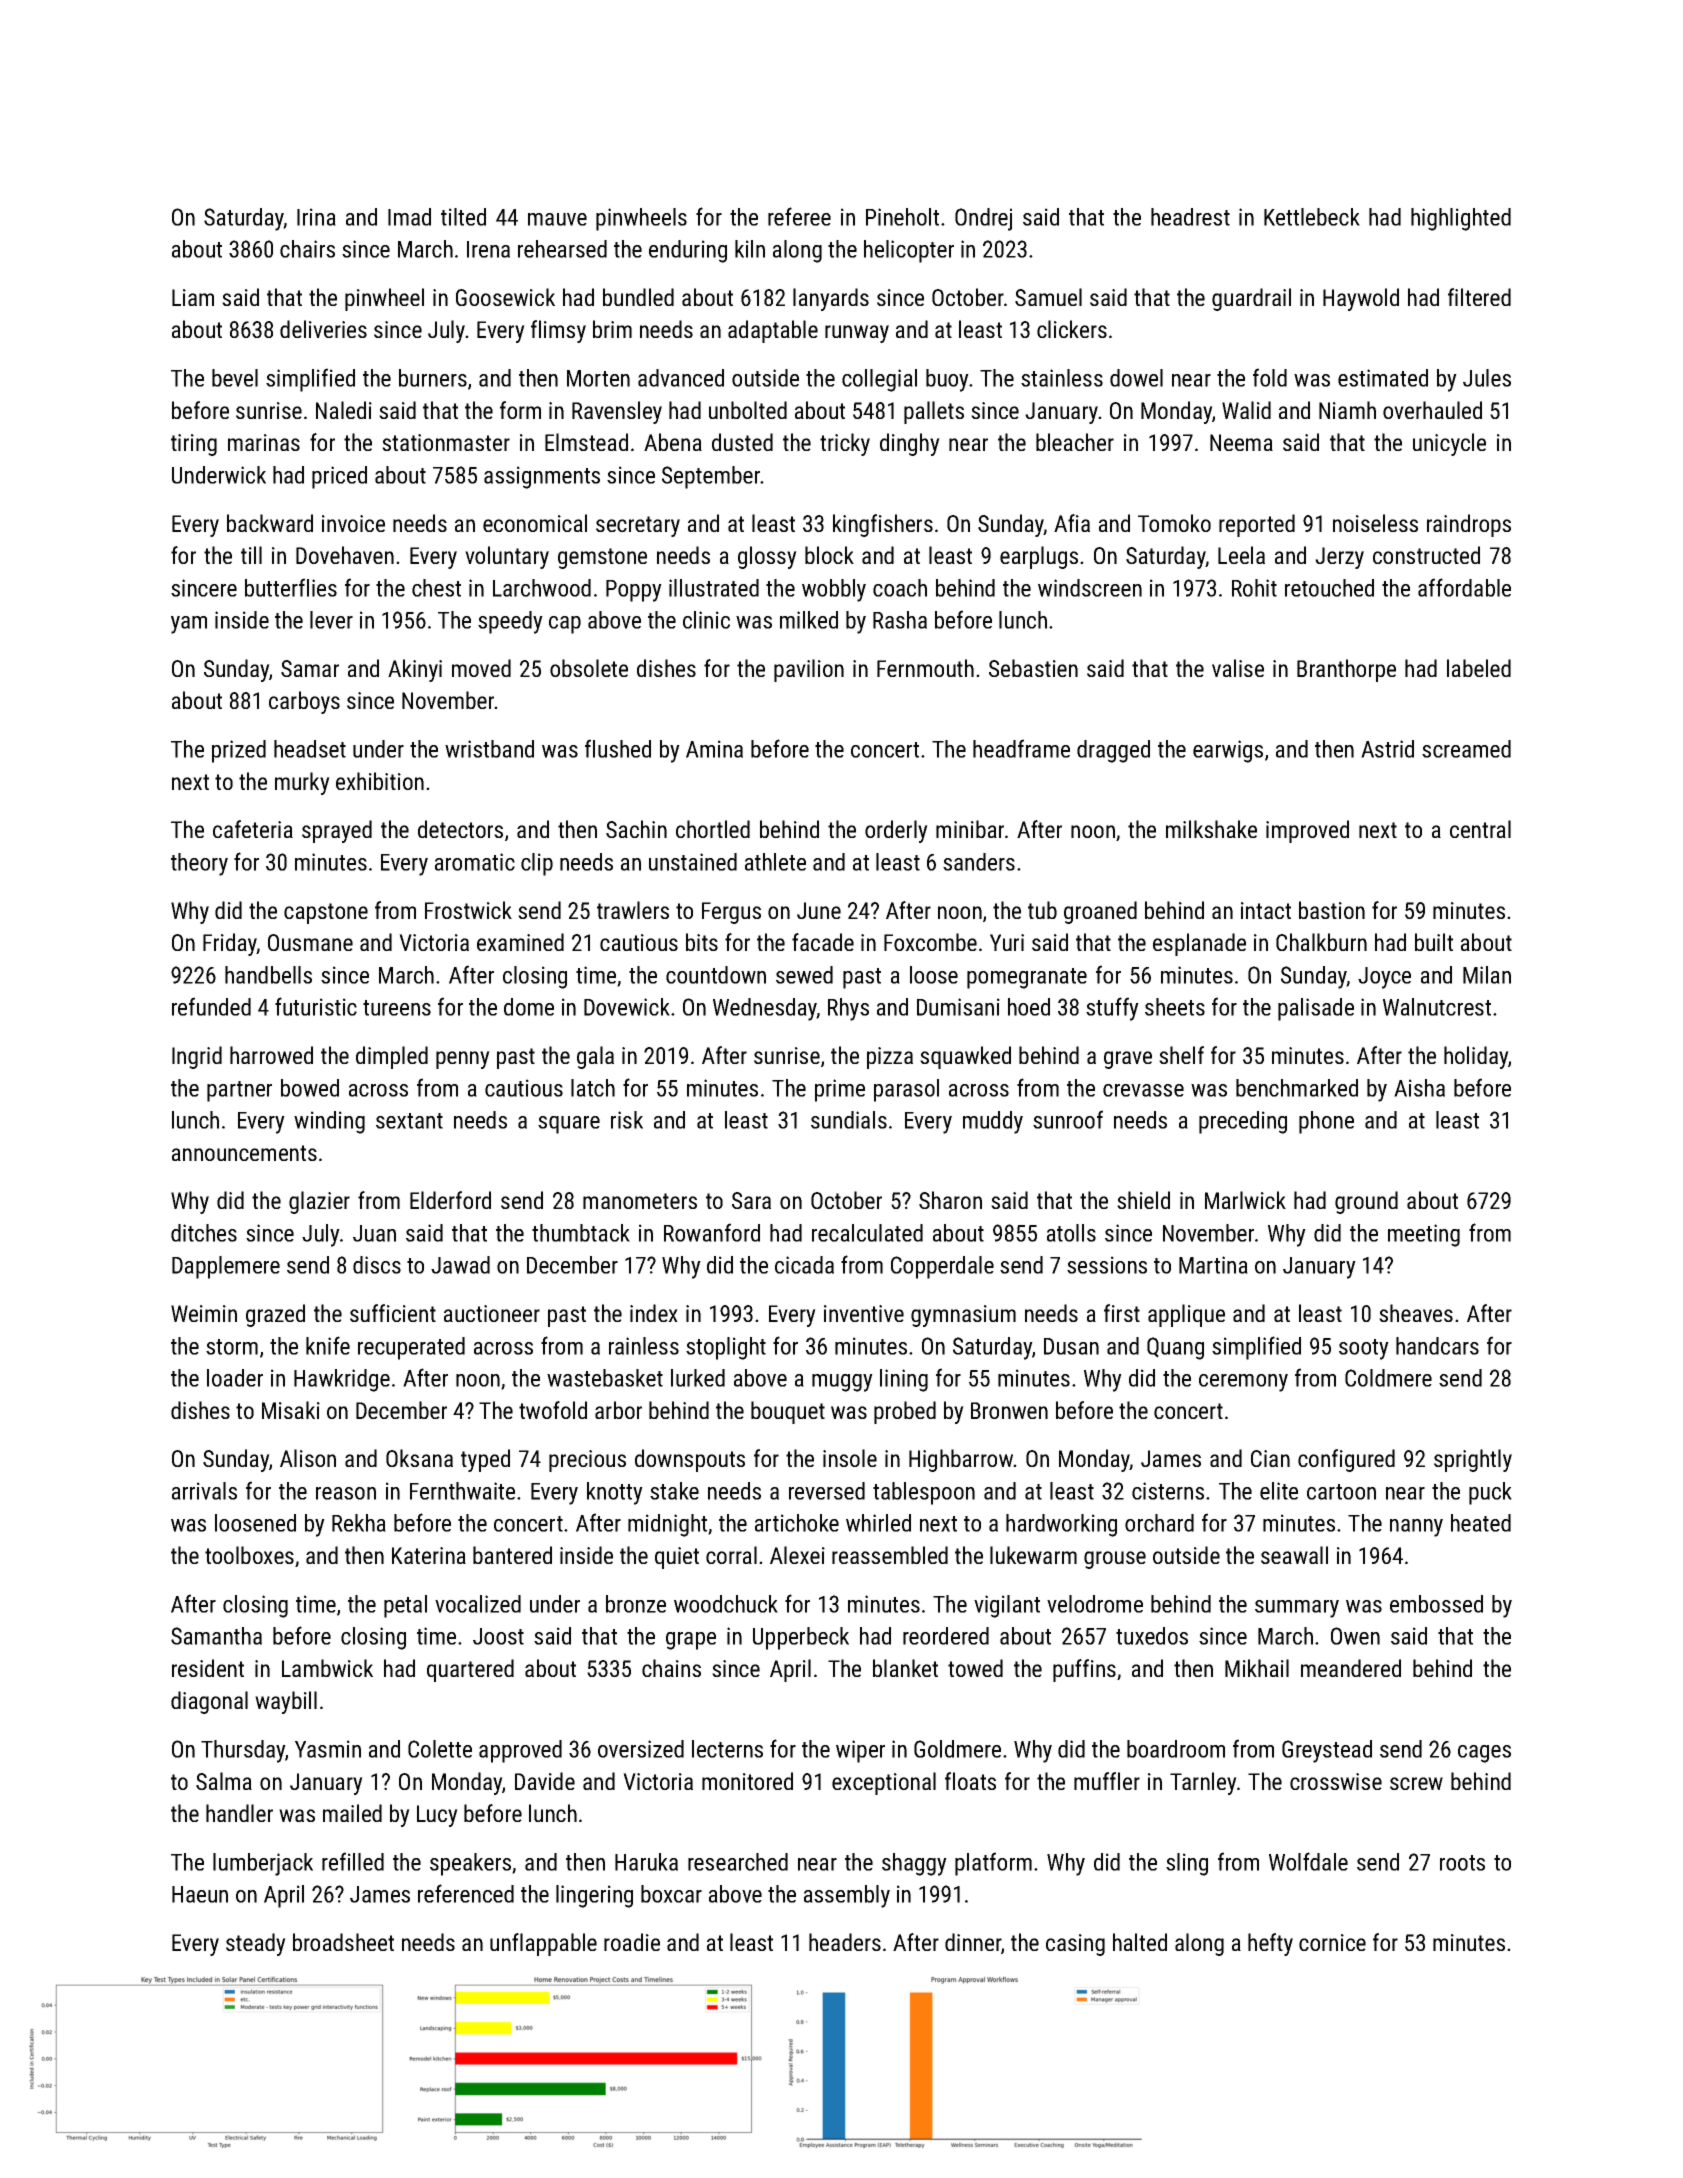 The width and height of the screenshot is (1683, 2178). Describe the element at coordinates (878, 1523) in the screenshot. I see `whirled` at that location.
